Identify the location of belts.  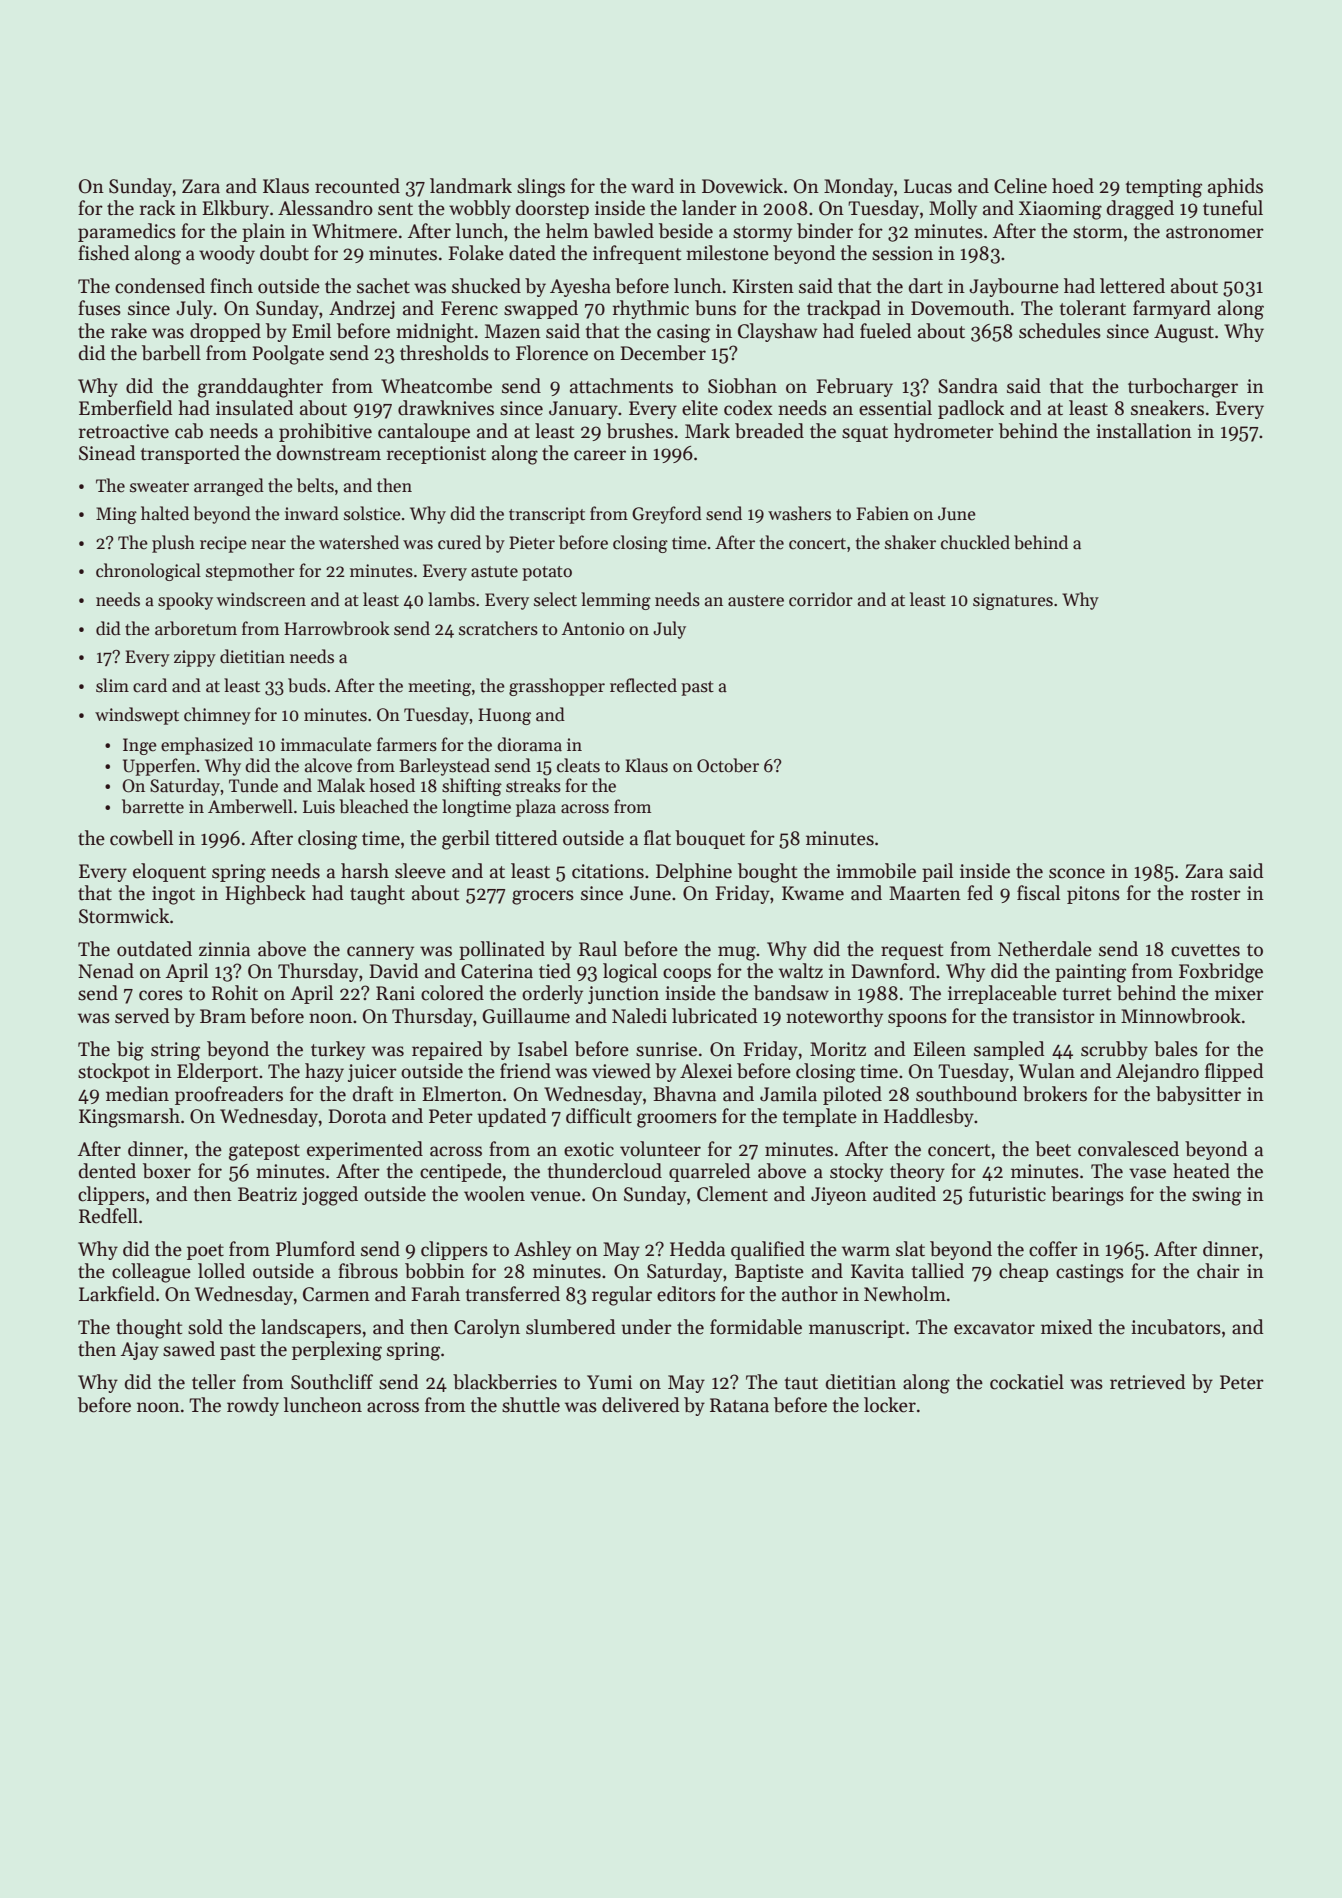
(315, 485).
